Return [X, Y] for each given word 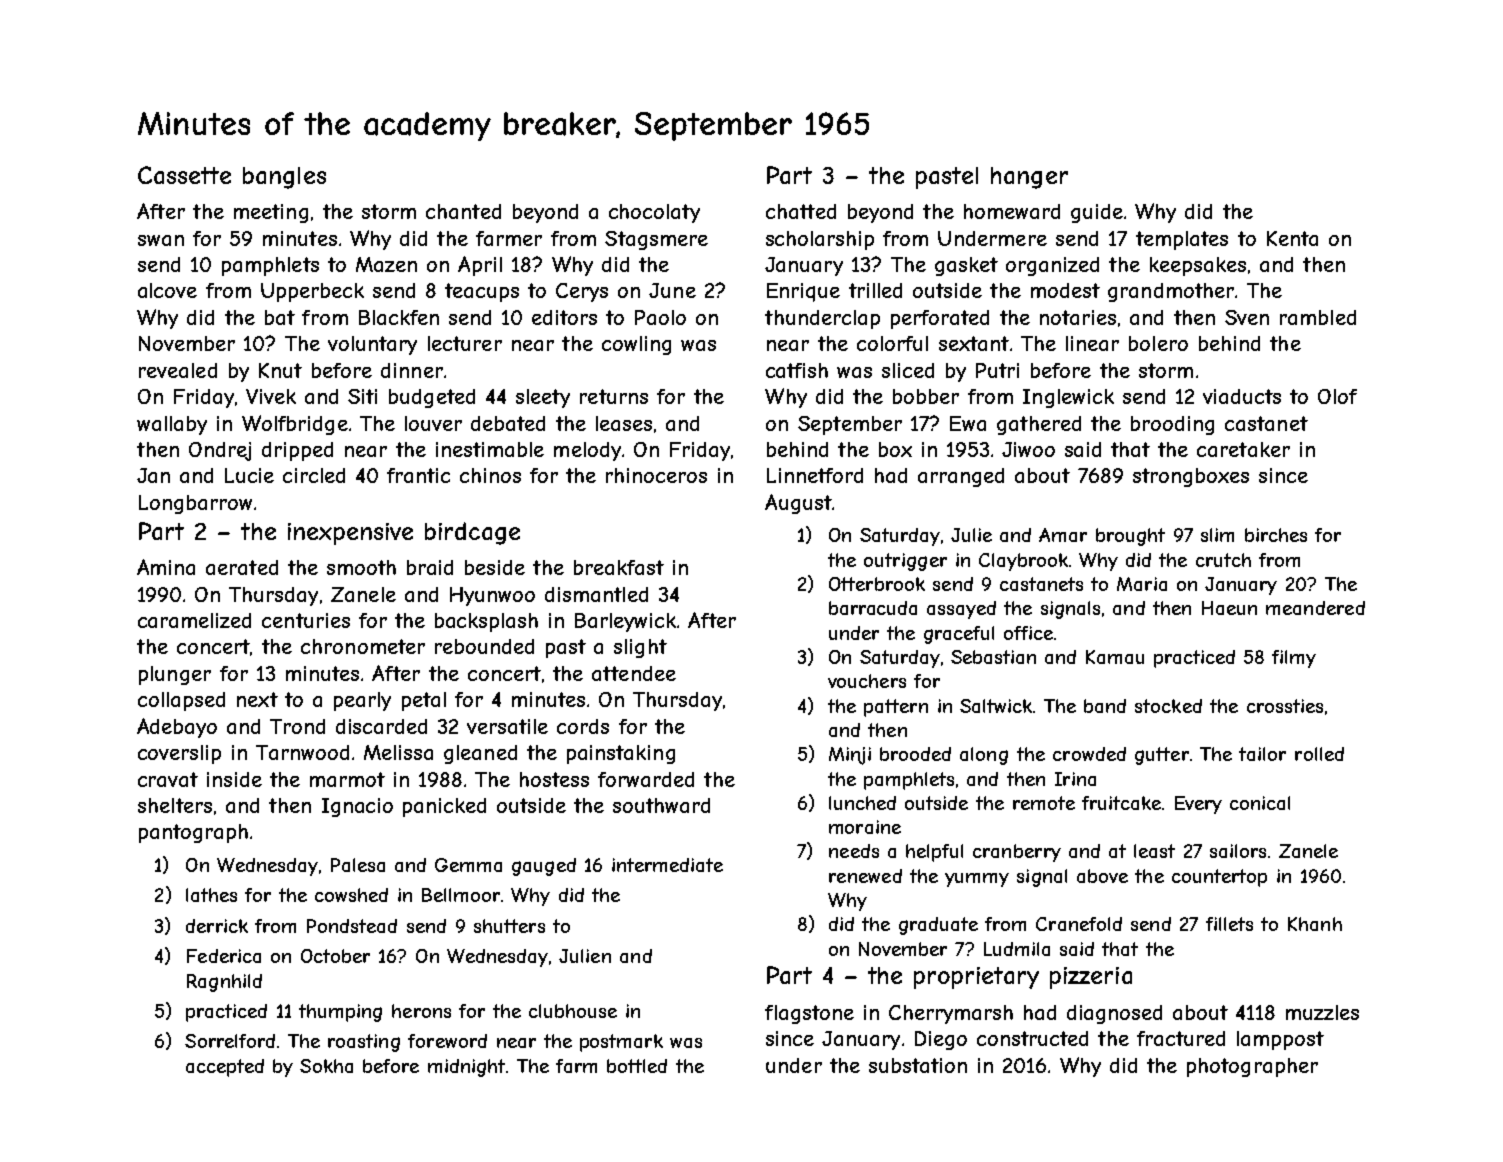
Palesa [358, 865]
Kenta [1292, 238]
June [672, 290]
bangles [284, 178]
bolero [1158, 343]
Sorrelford [230, 1041]
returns [614, 396]
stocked [1168, 706]
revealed [178, 370]
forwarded [646, 779]
